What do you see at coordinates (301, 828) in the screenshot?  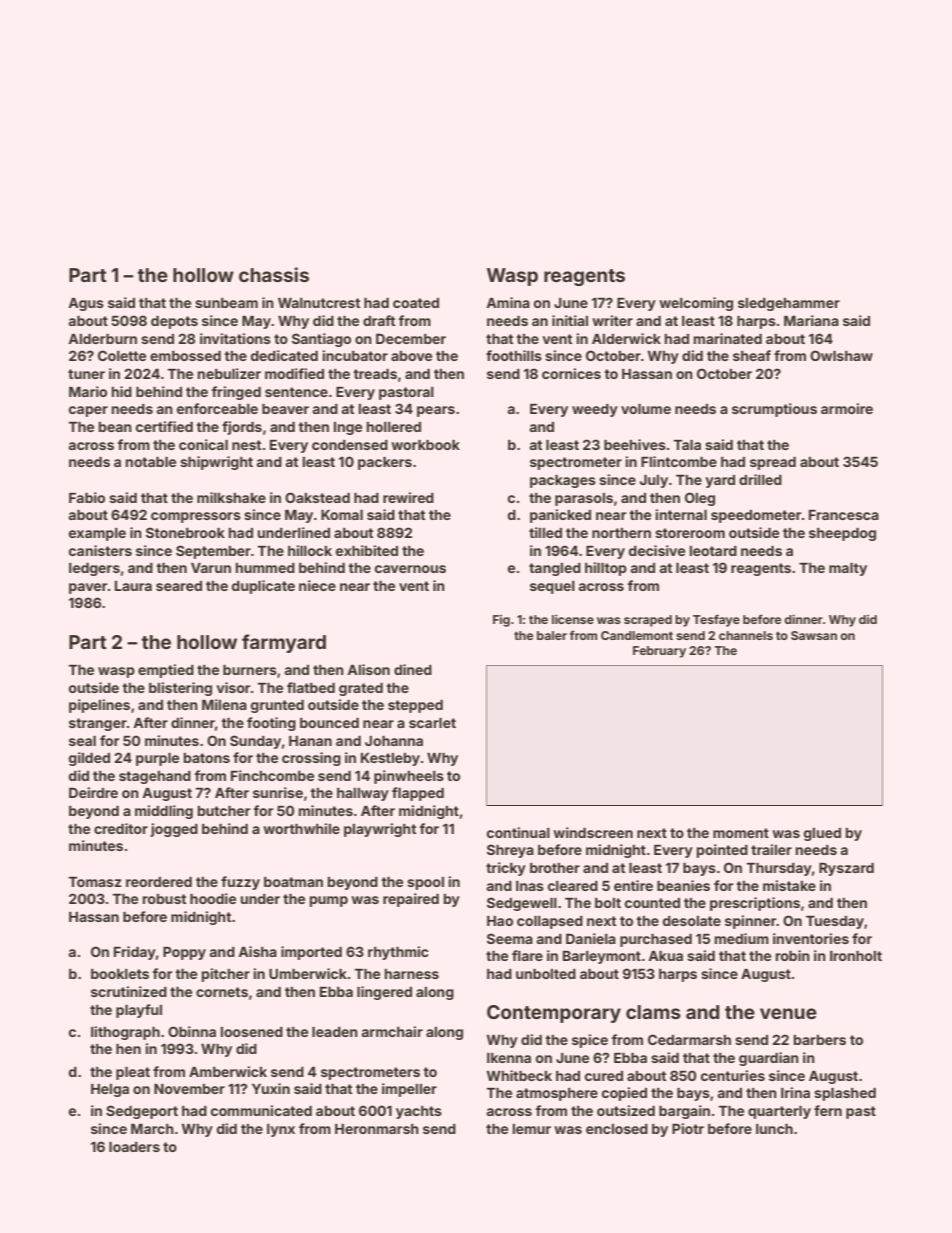 I see `worthwhile` at bounding box center [301, 828].
